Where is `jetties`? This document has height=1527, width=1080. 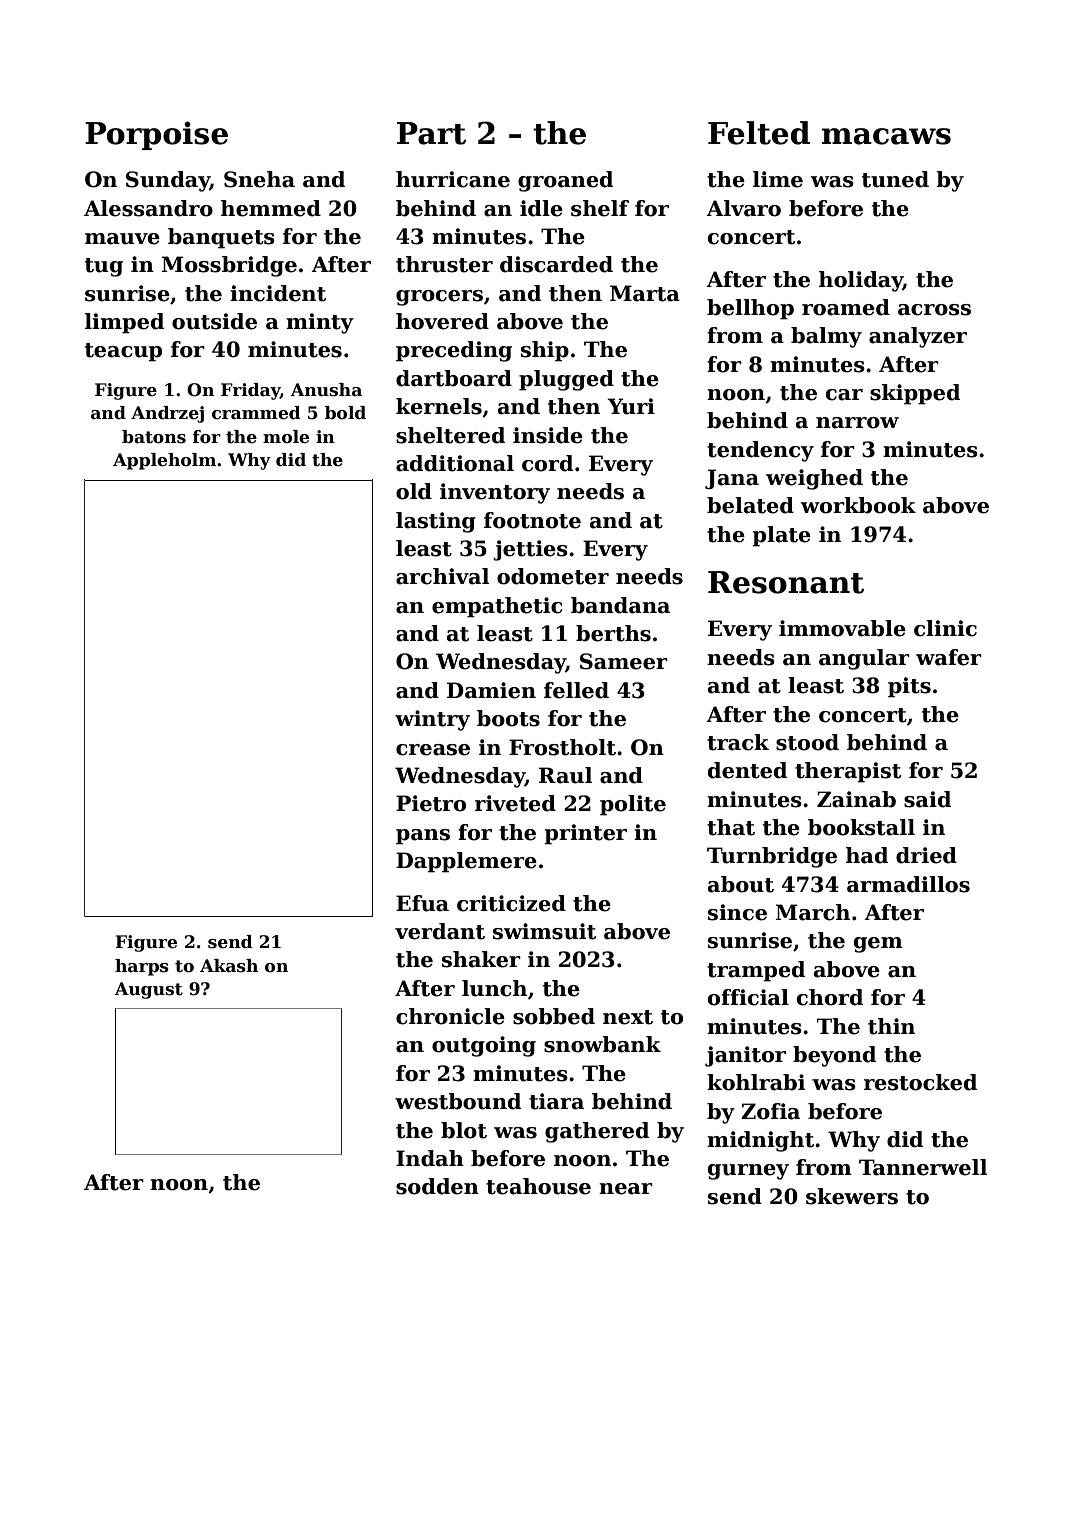
jetties is located at coordinates (530, 550).
